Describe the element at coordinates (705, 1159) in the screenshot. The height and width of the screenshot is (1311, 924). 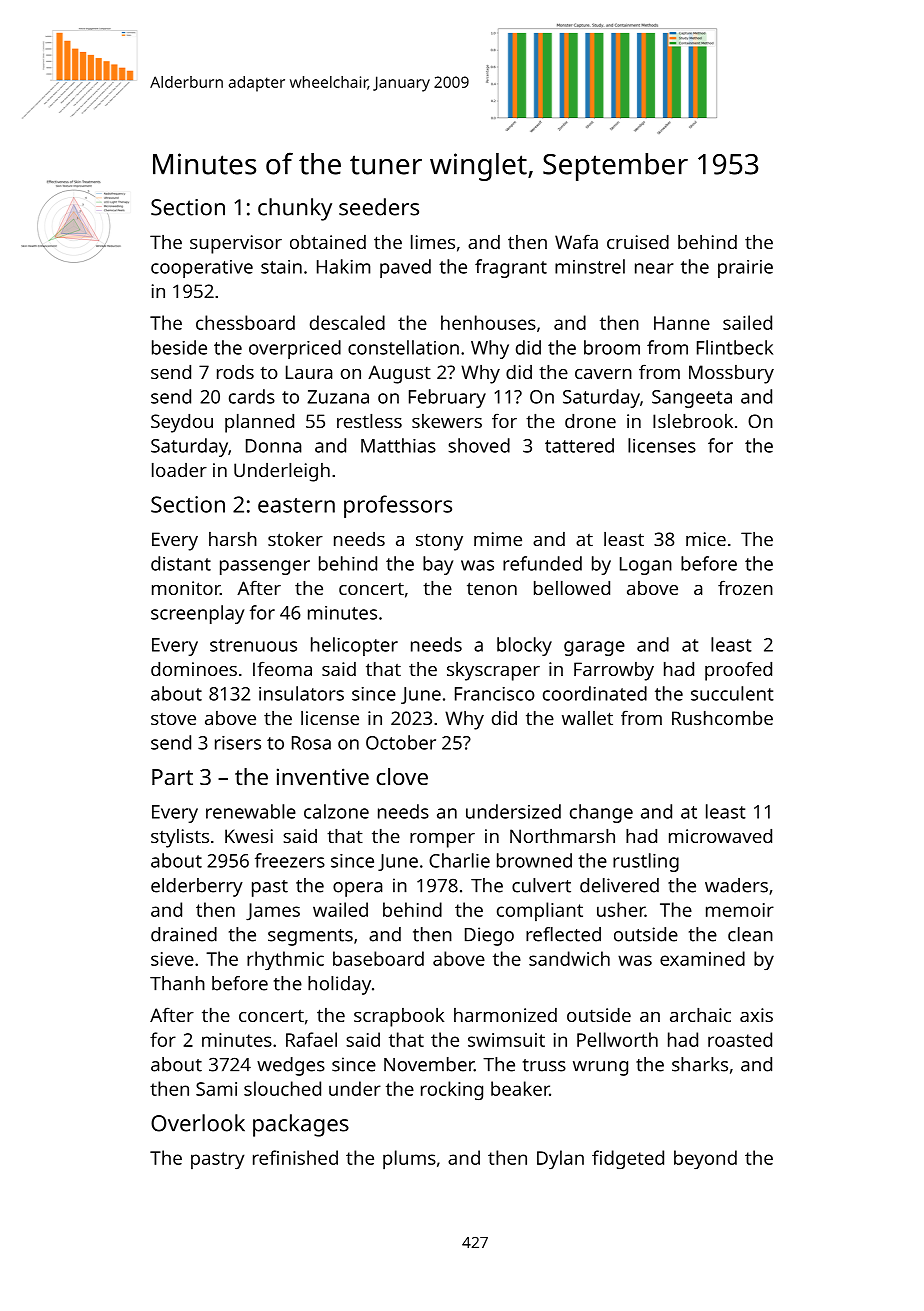
I see `beyond` at that location.
